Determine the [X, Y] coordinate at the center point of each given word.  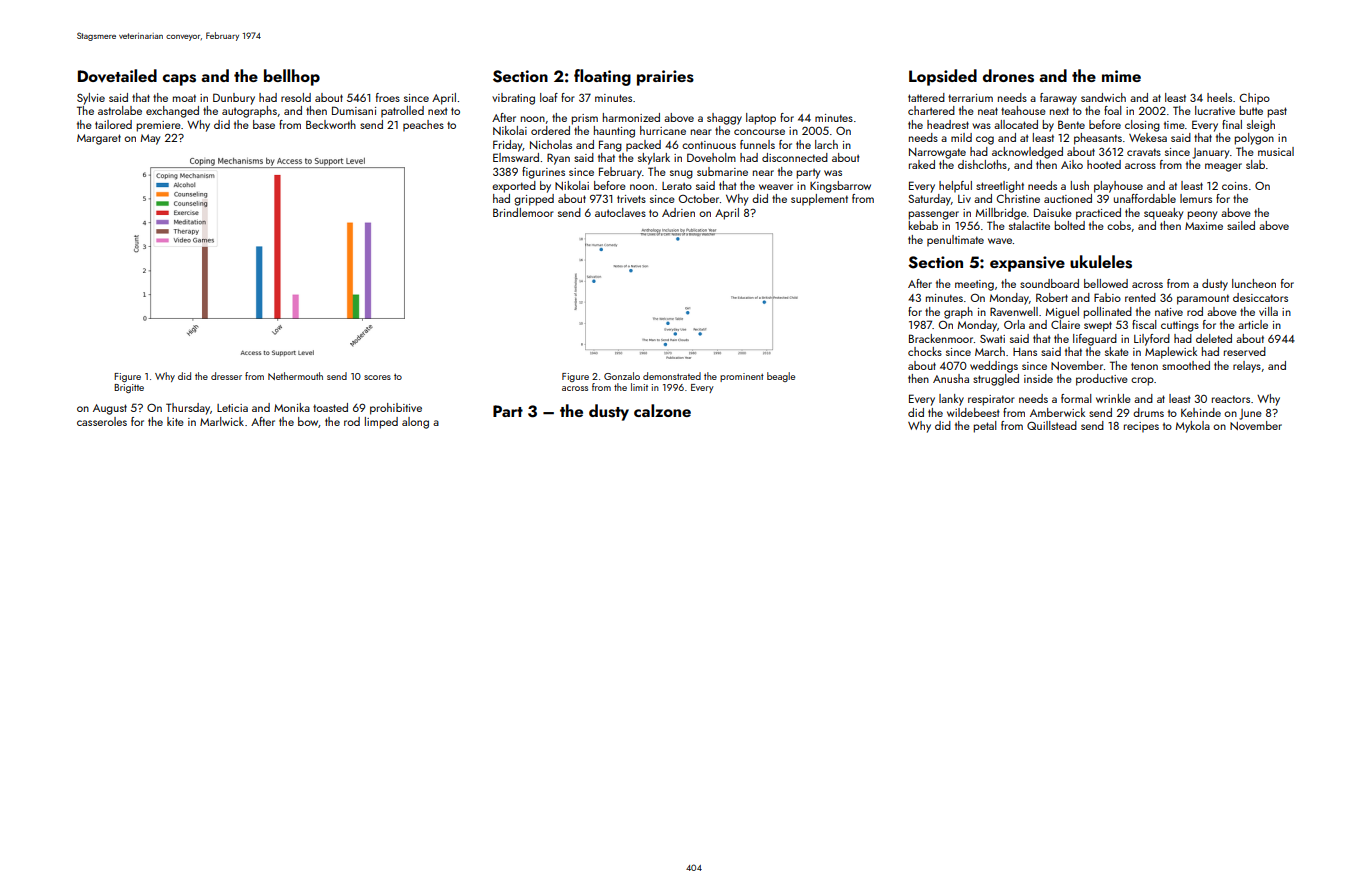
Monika [292, 407]
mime [1121, 76]
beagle [781, 377]
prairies [665, 78]
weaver [776, 187]
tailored [113, 124]
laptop [761, 119]
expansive [1027, 264]
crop [1142, 381]
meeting [974, 285]
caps [179, 80]
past [1277, 112]
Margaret [99, 139]
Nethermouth [295, 376]
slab [1255, 164]
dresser [226, 376]
